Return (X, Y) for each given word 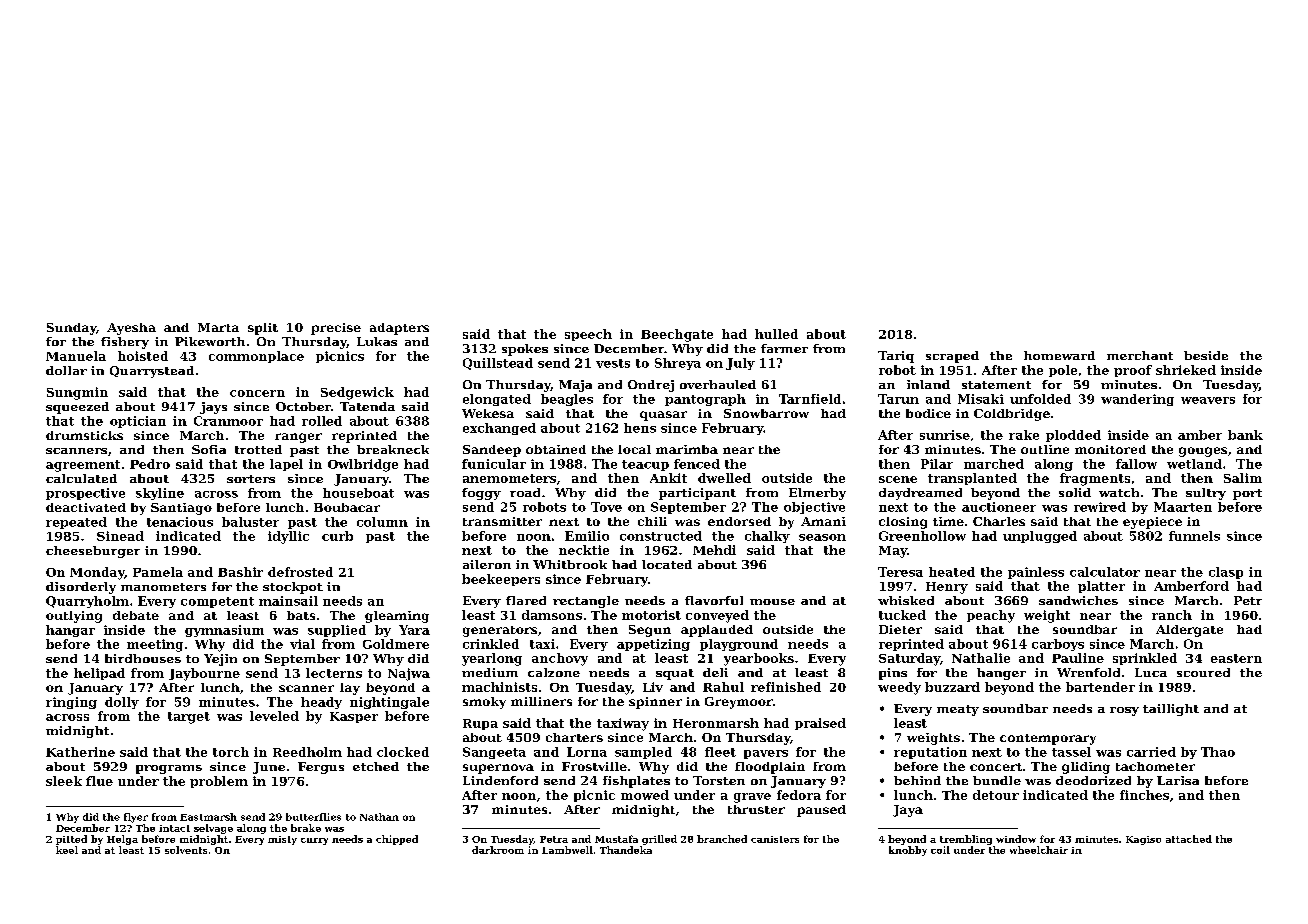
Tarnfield (810, 399)
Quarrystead (152, 372)
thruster (756, 809)
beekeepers (501, 580)
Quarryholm (87, 602)
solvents (186, 850)
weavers (1208, 400)
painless (1036, 573)
